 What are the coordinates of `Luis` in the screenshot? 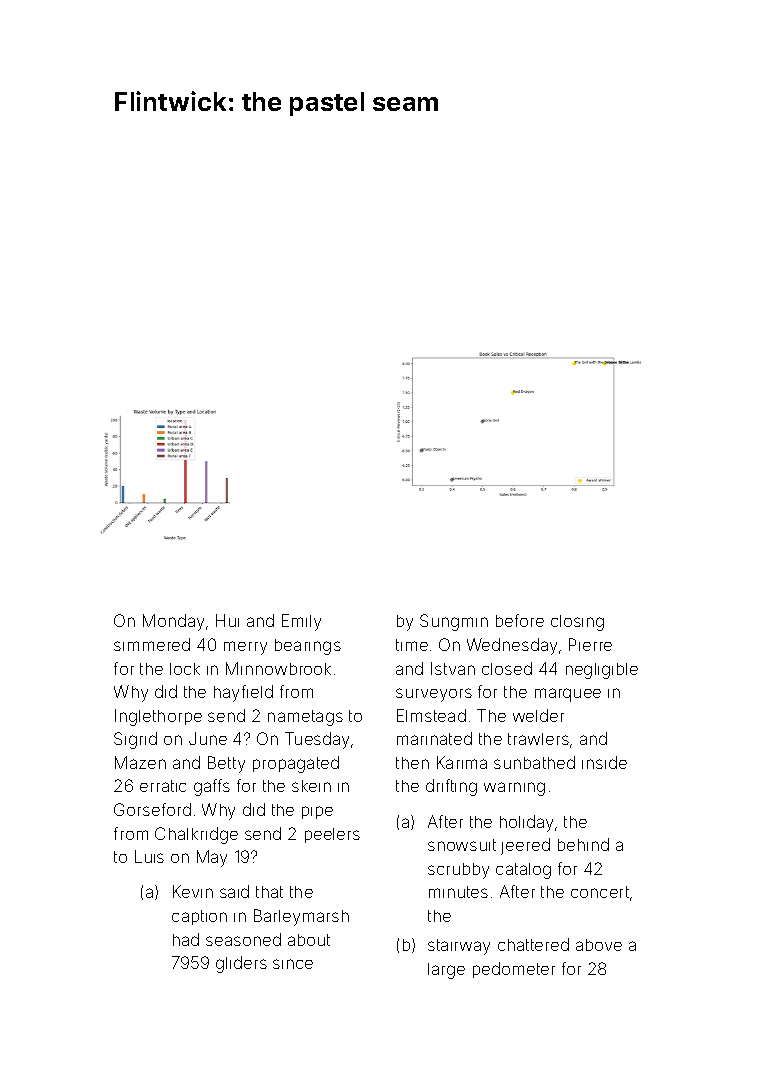 It's located at (149, 856).
